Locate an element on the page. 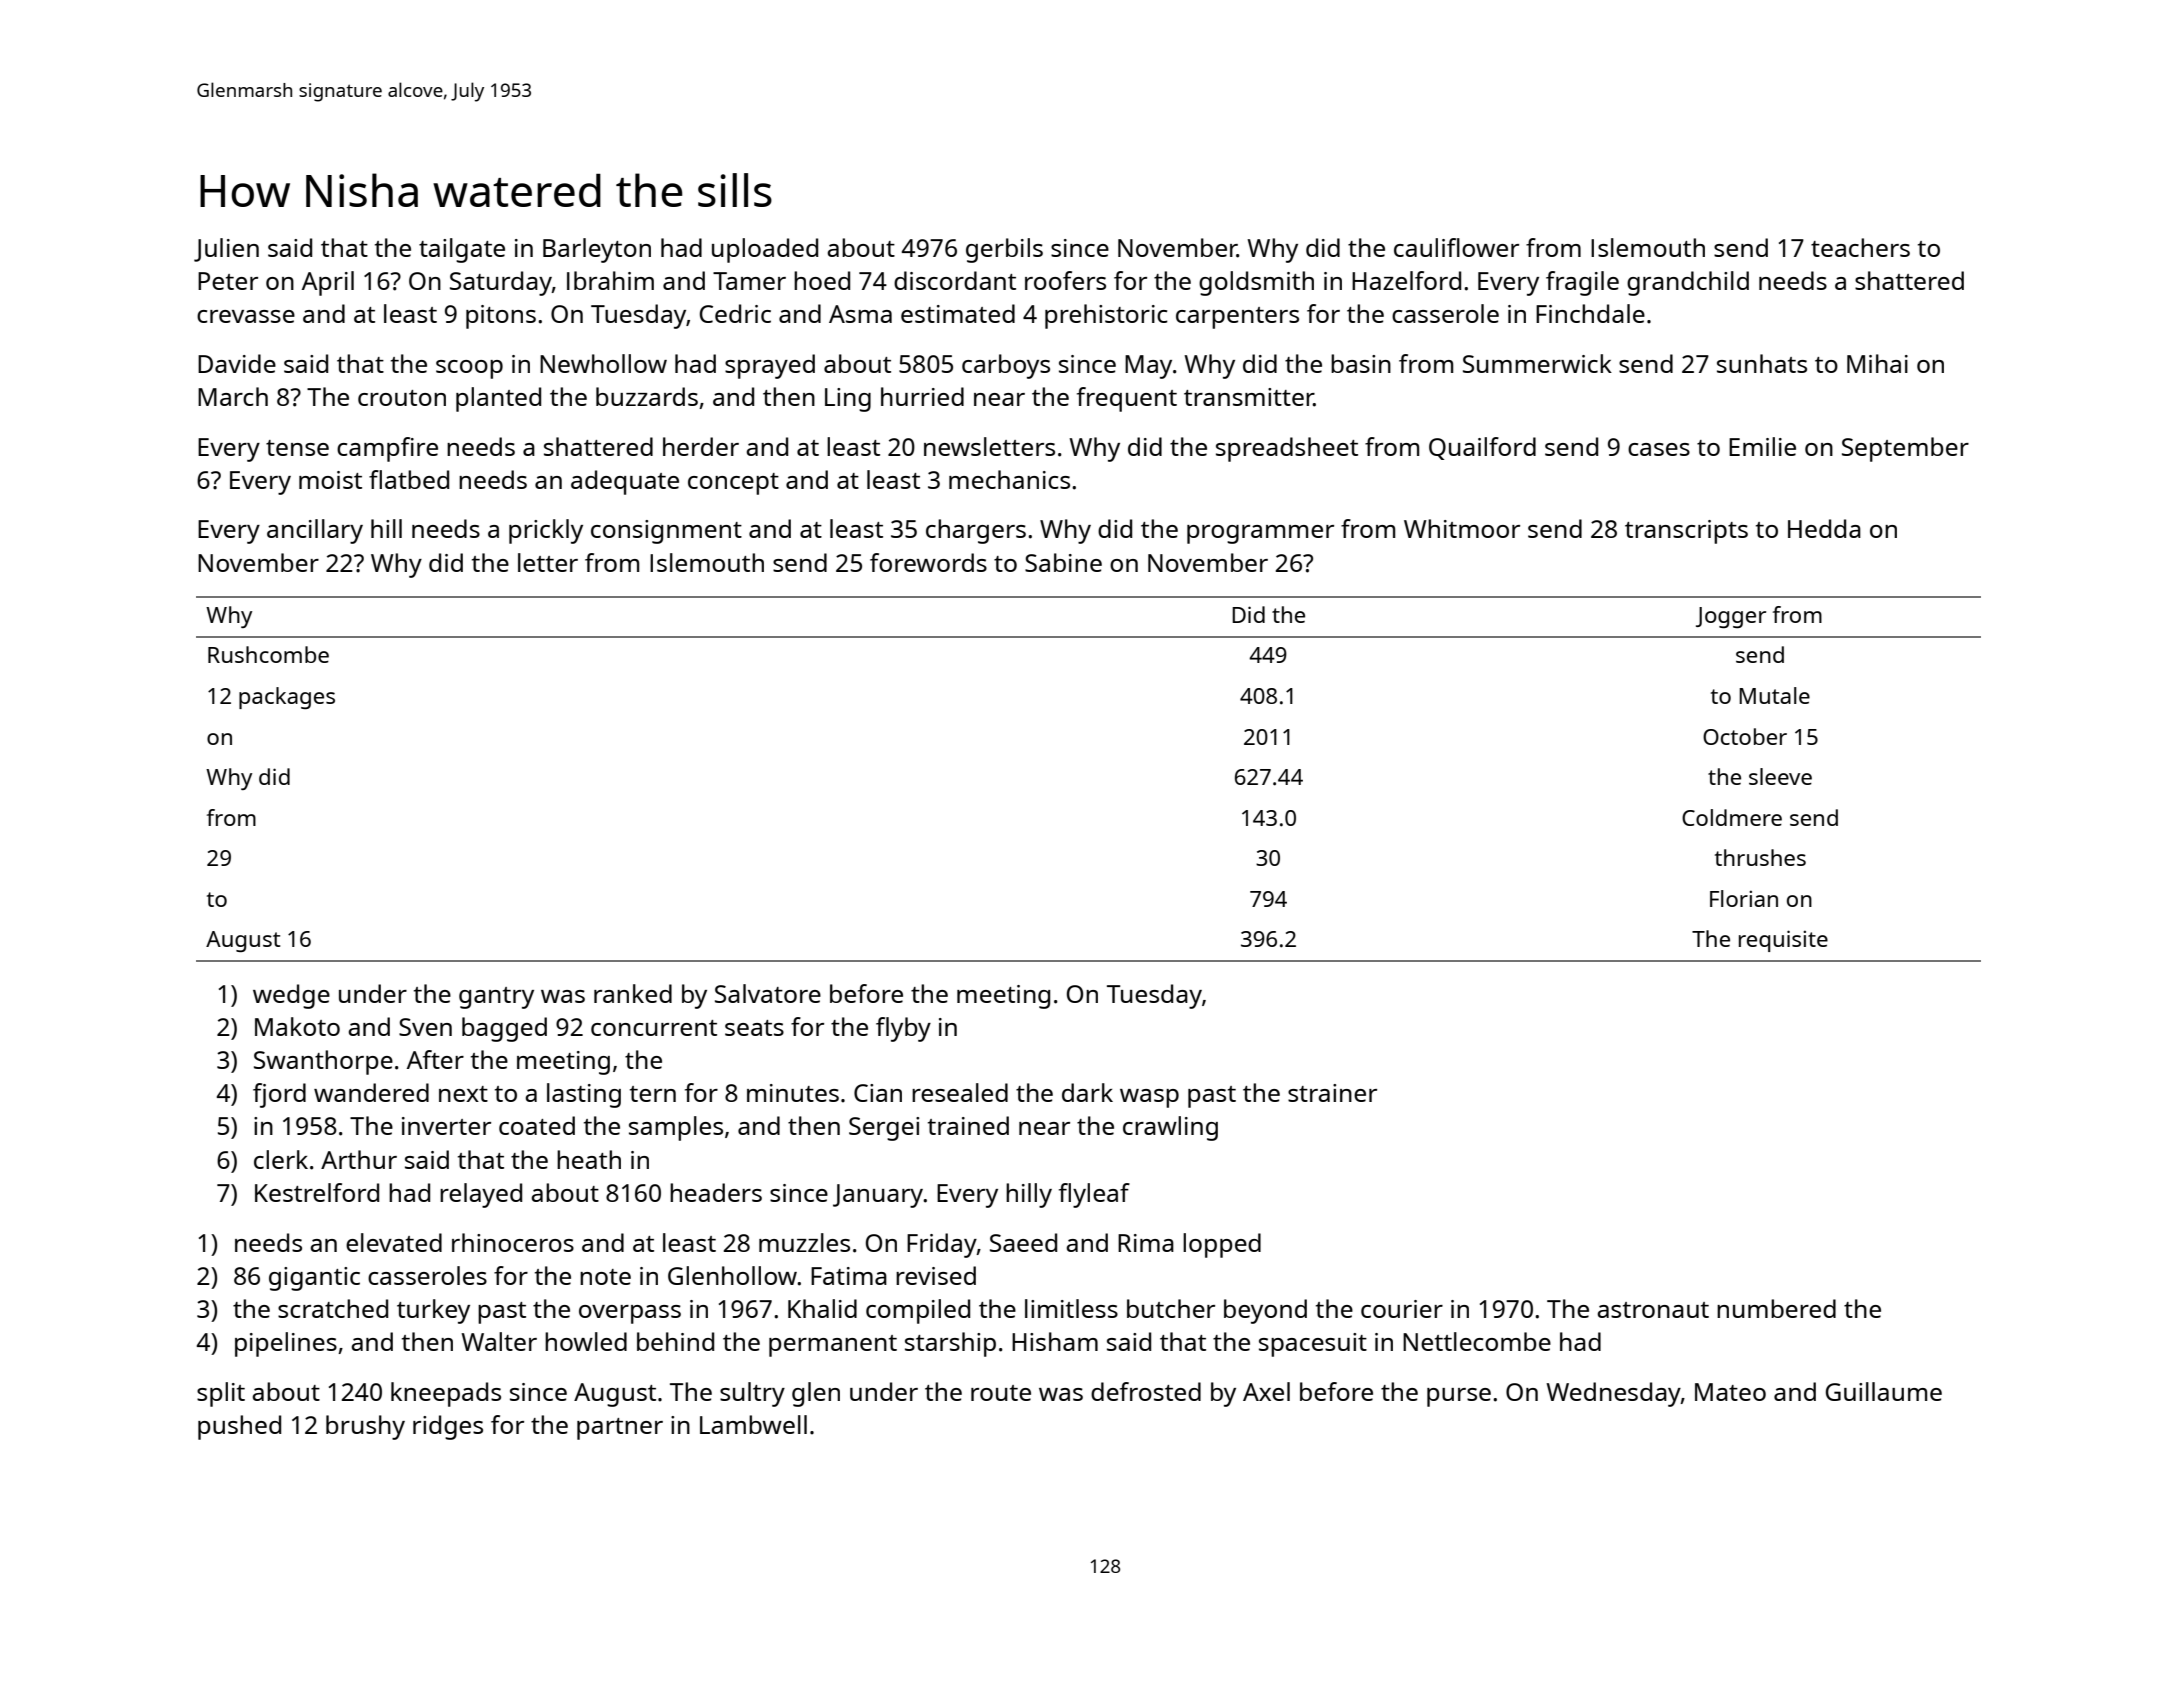 The height and width of the document is (1683, 2178). September is located at coordinates (1905, 449).
